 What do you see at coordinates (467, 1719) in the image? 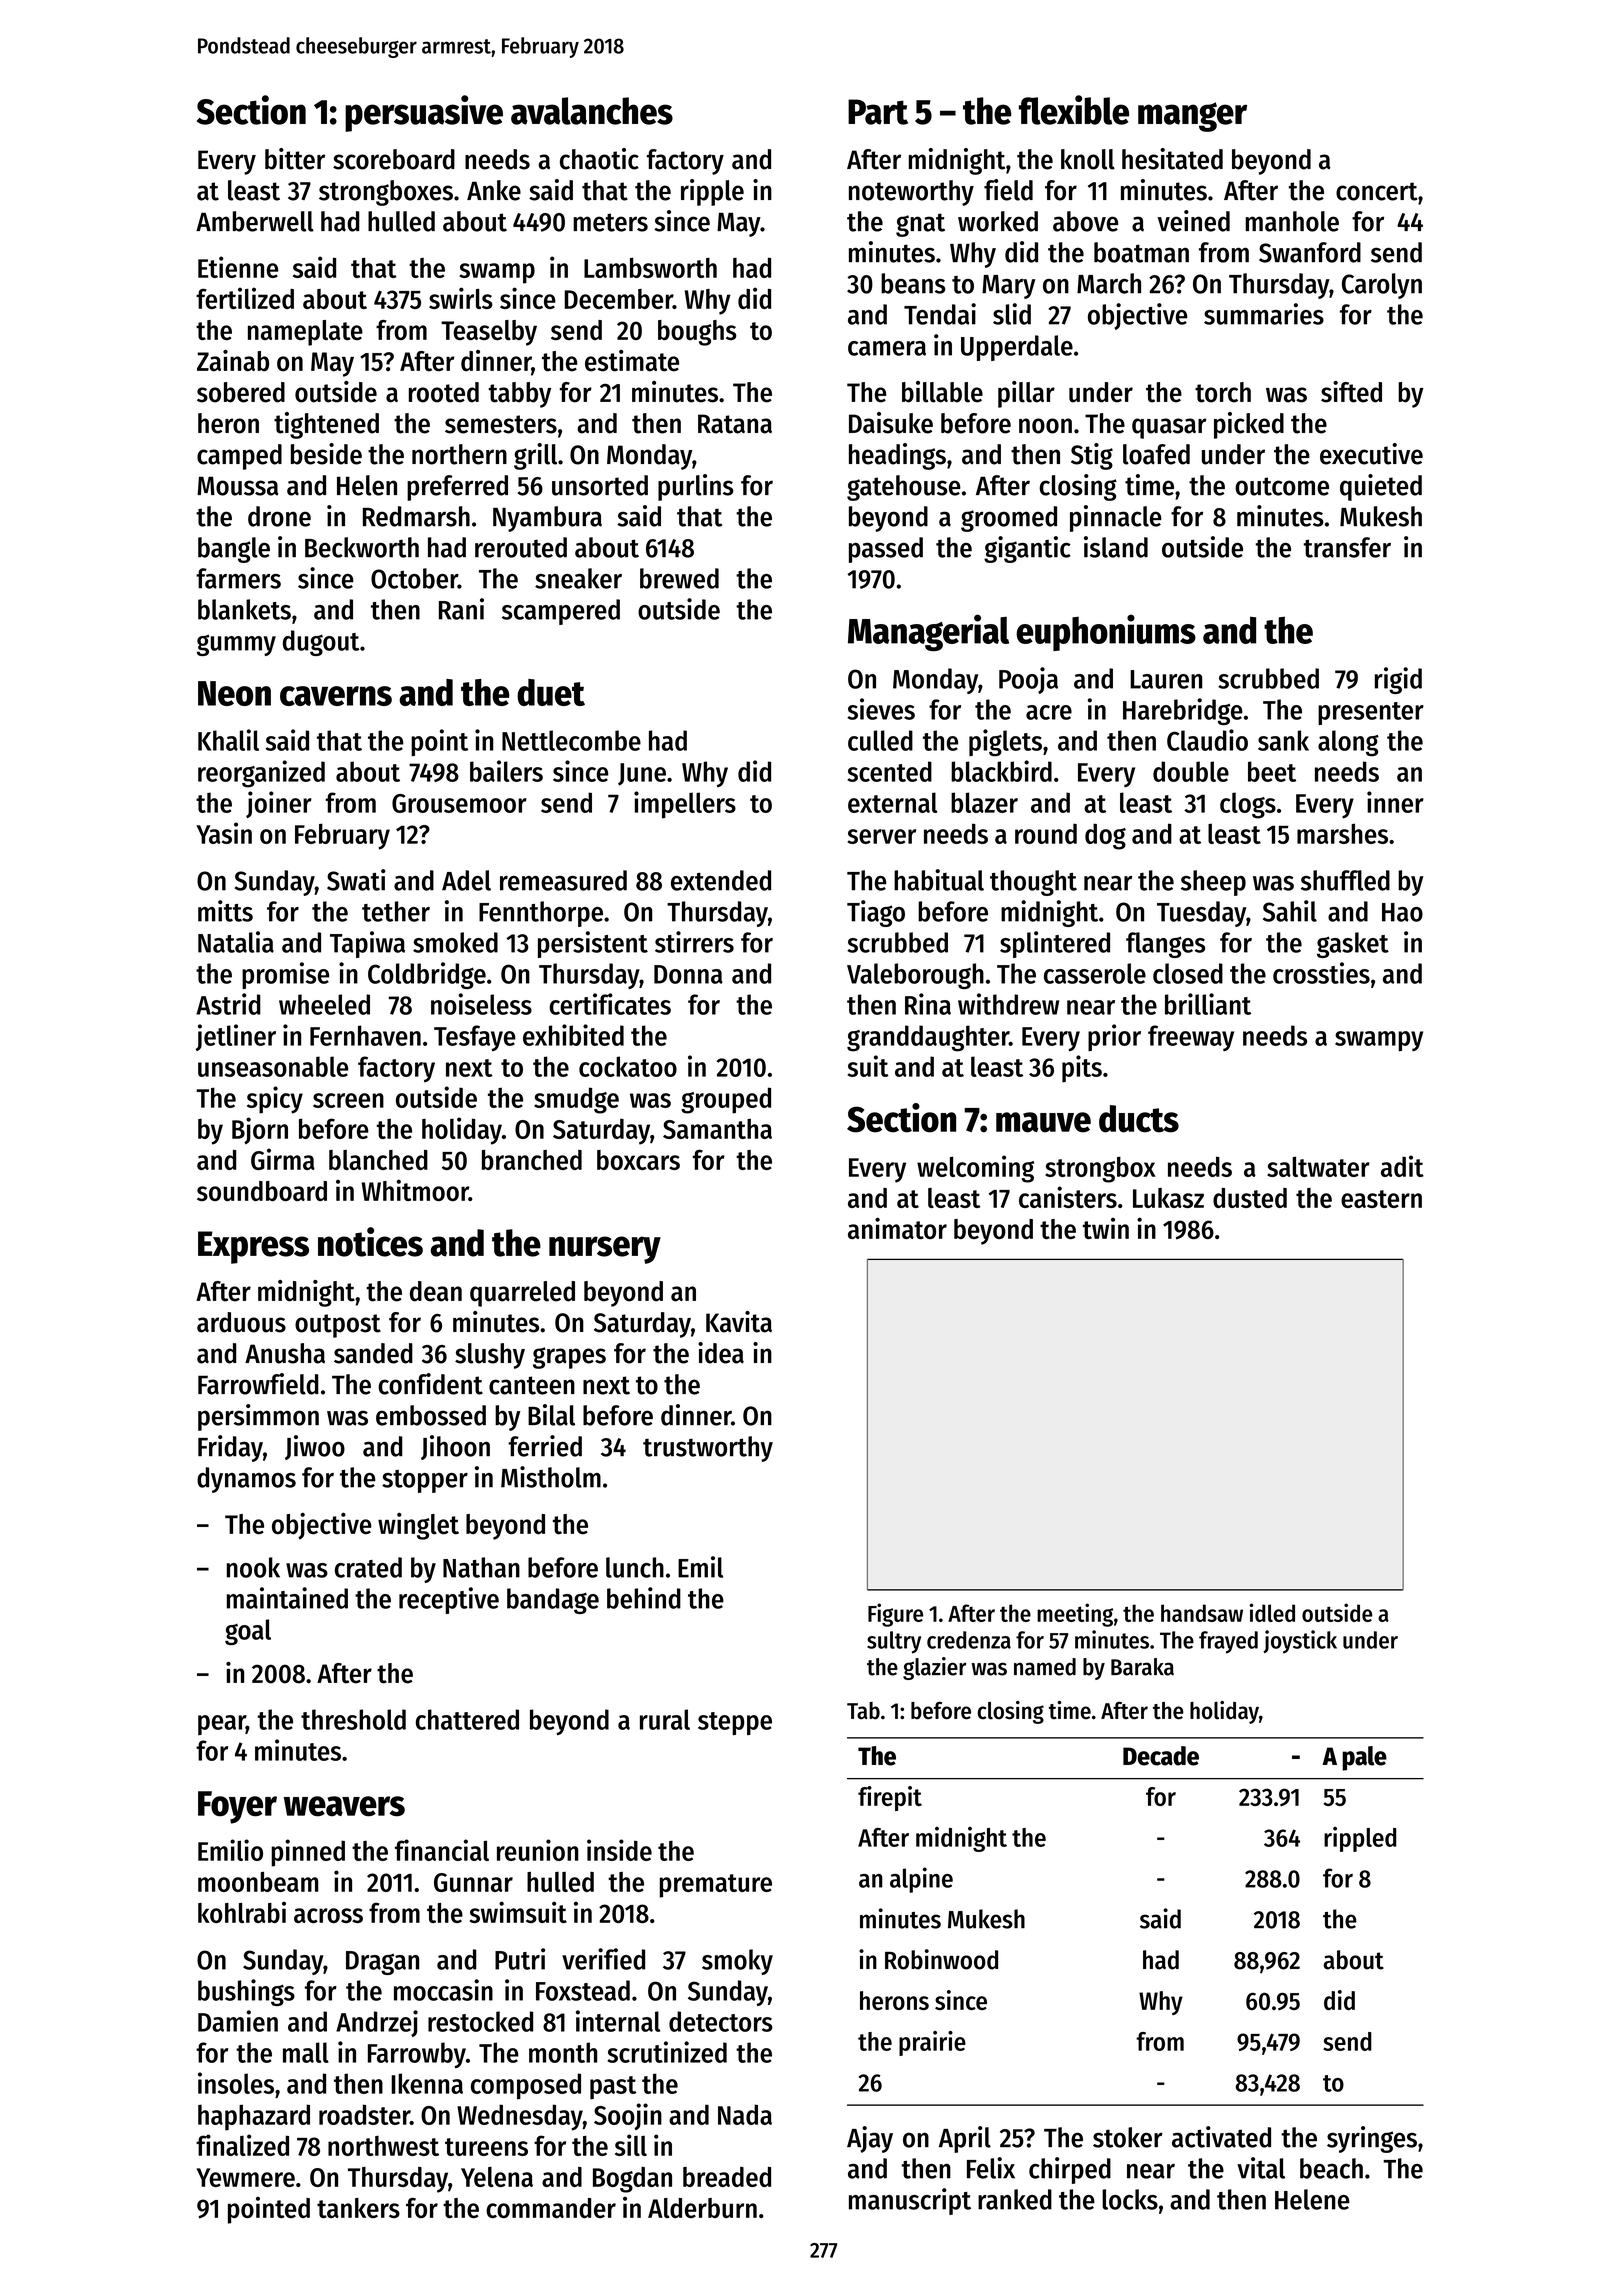
I see `chattered` at bounding box center [467, 1719].
